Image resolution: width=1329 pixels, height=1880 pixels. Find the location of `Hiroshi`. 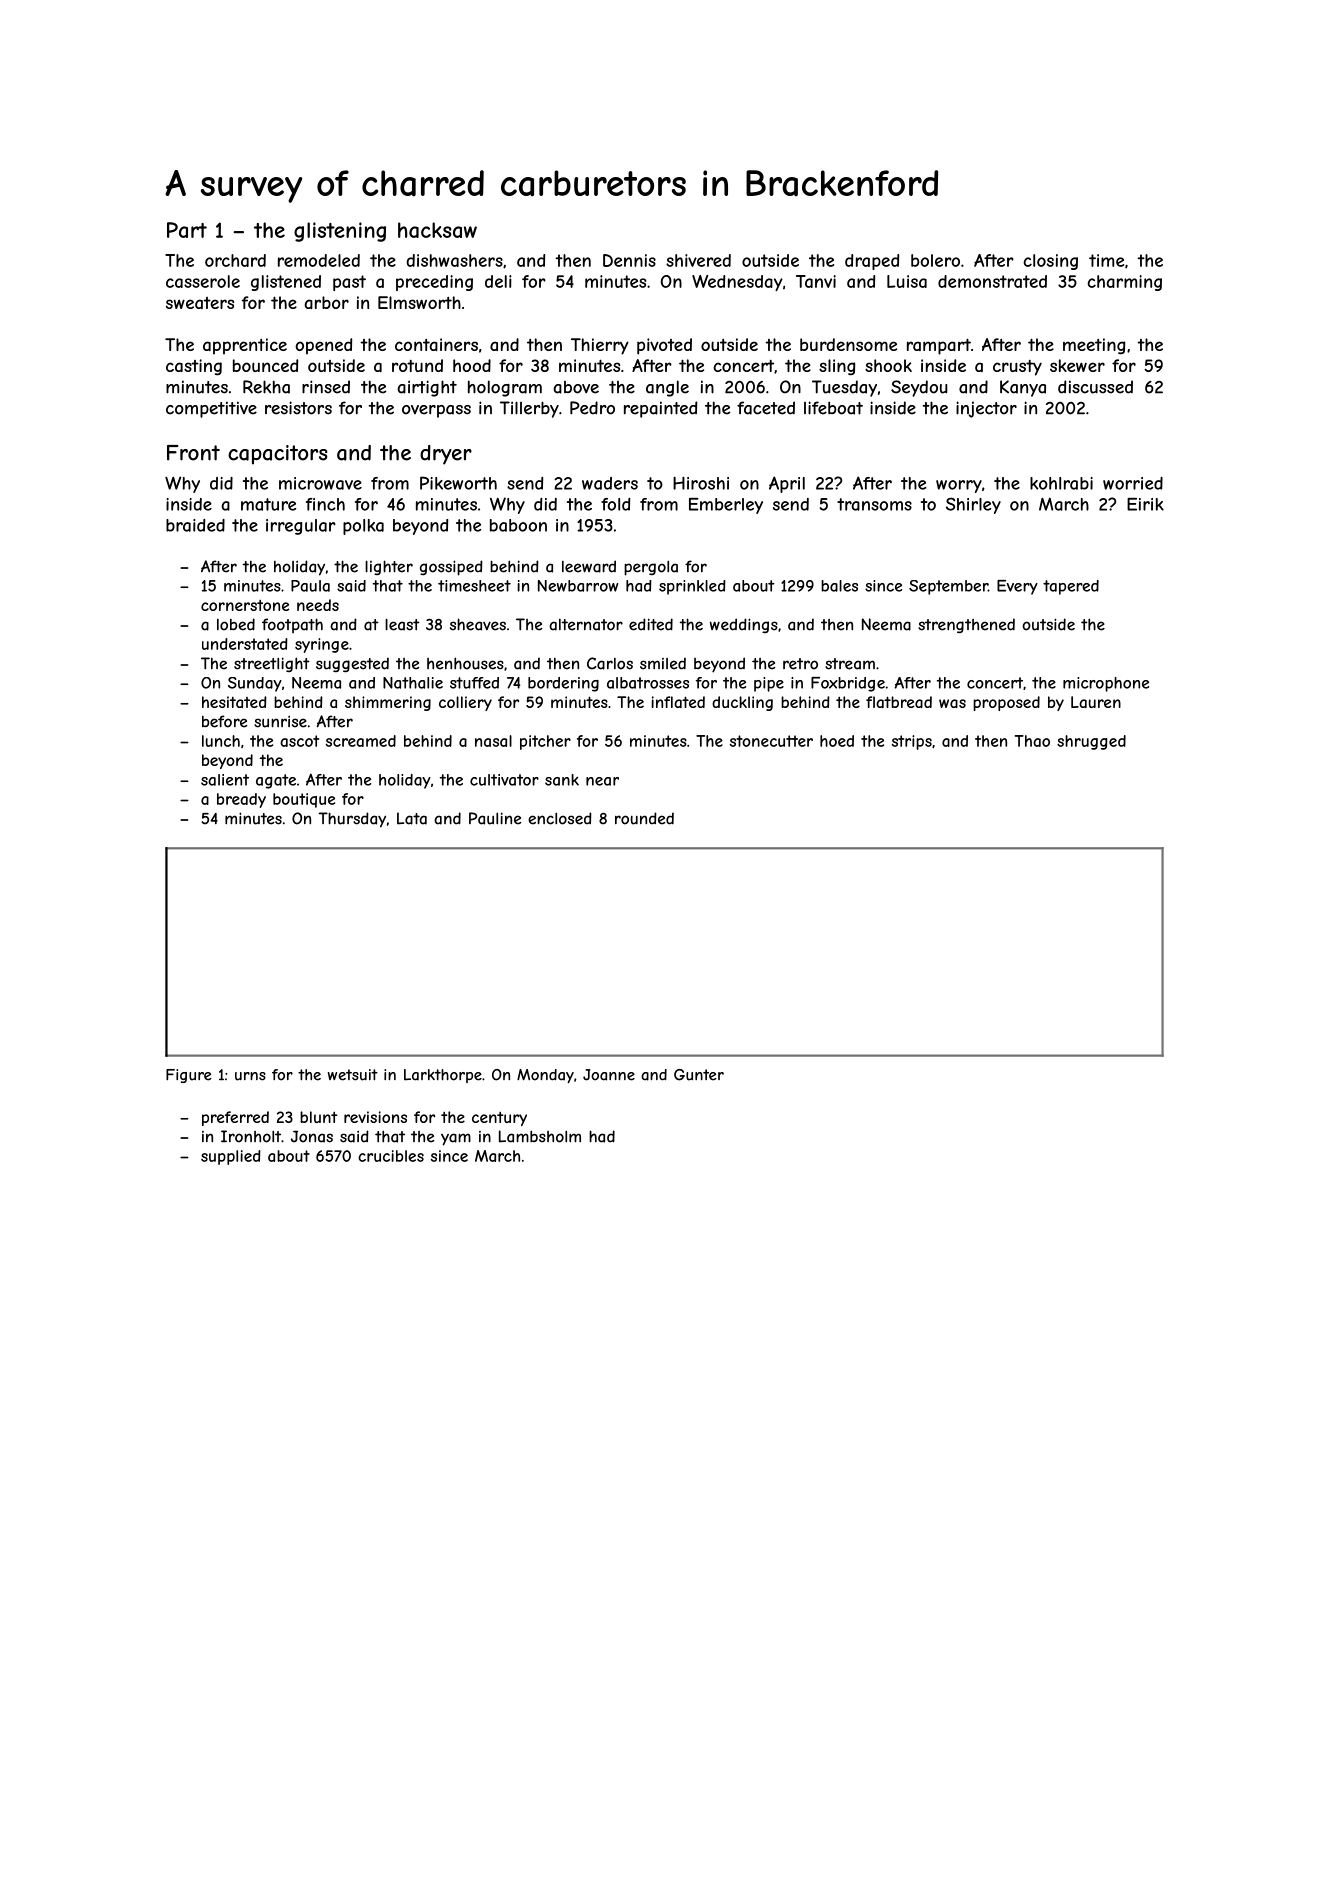

Hiroshi is located at coordinates (701, 483).
